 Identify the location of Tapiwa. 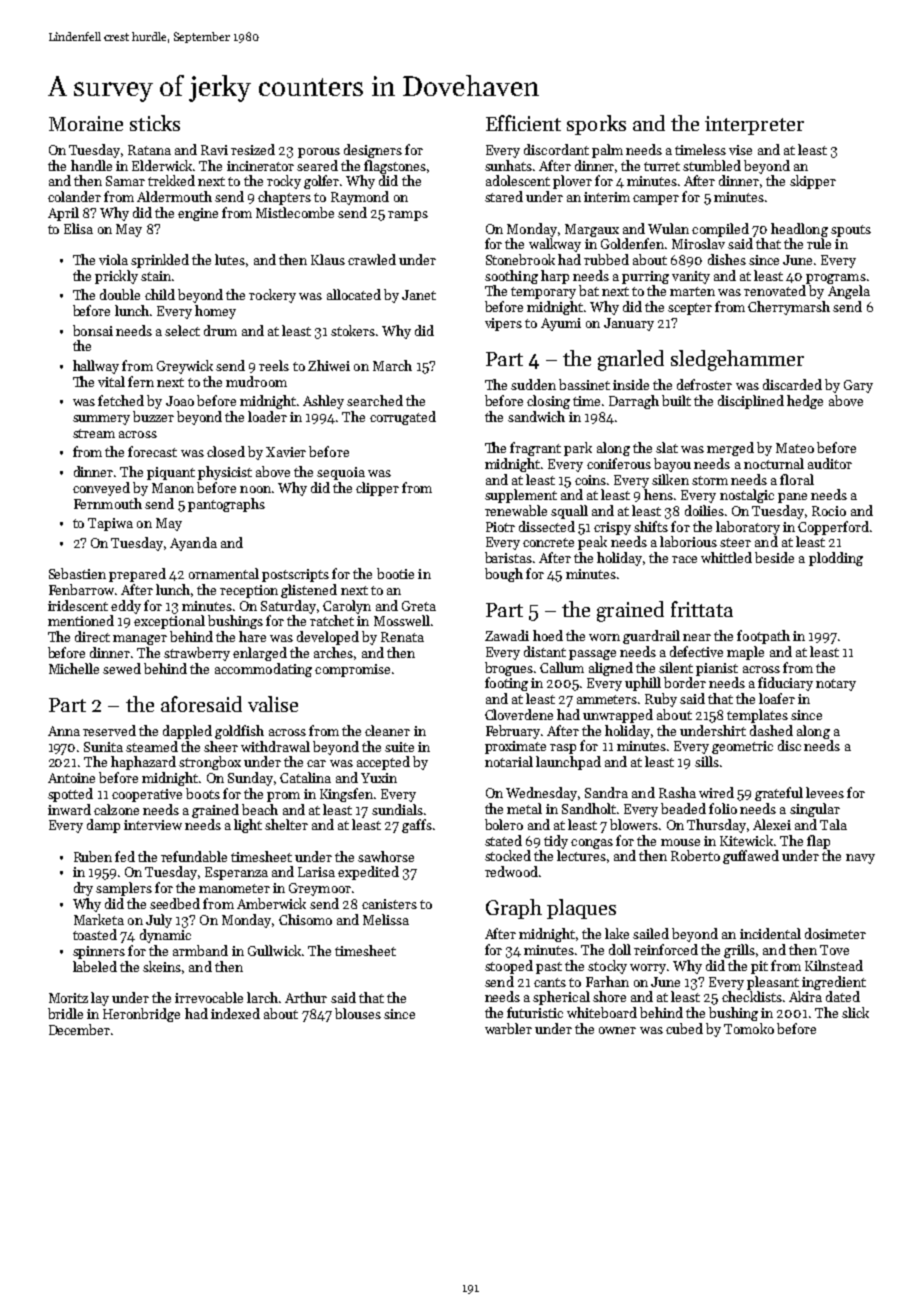
(110, 524).
